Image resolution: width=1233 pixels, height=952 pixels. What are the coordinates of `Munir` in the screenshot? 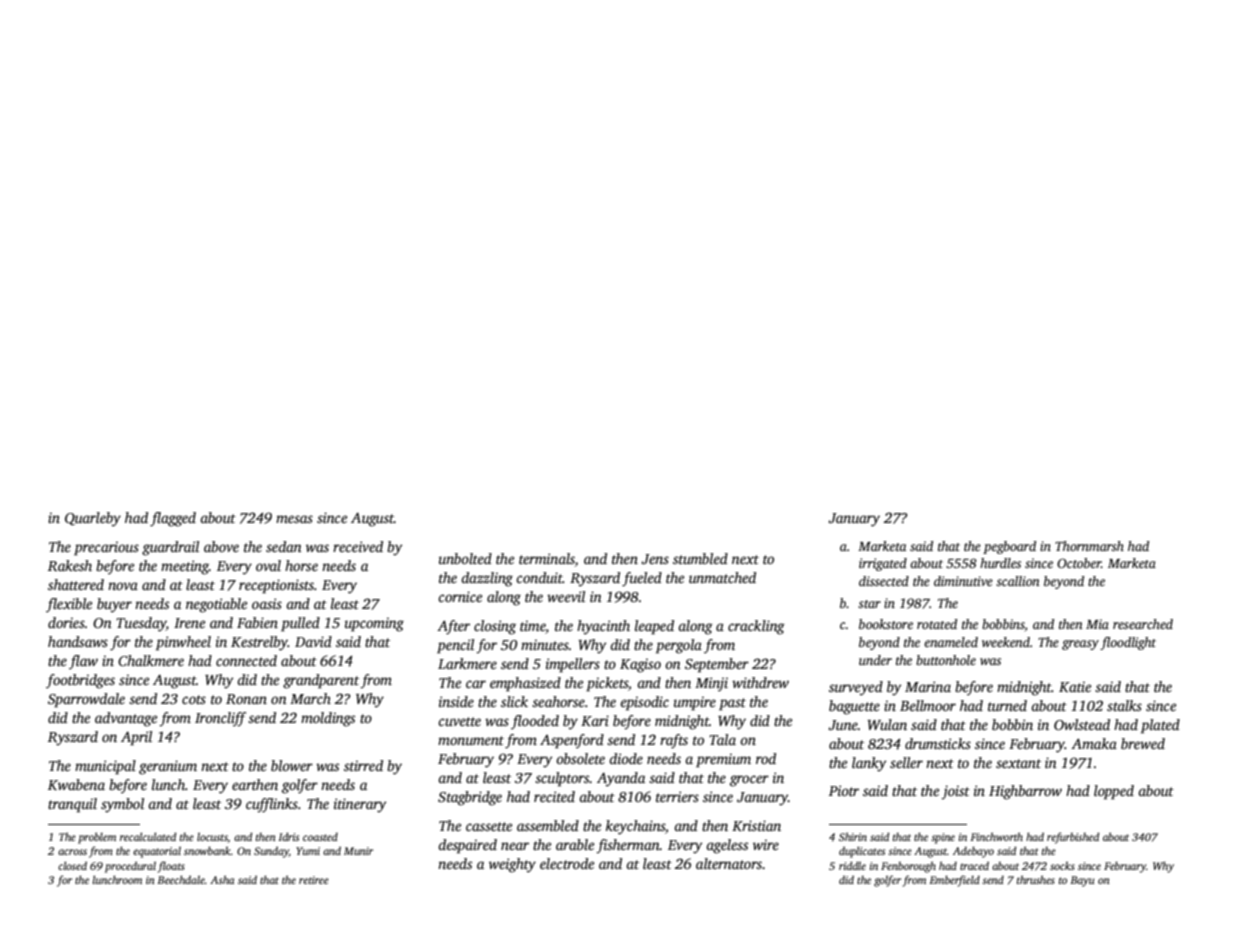 It's located at (358, 851).
